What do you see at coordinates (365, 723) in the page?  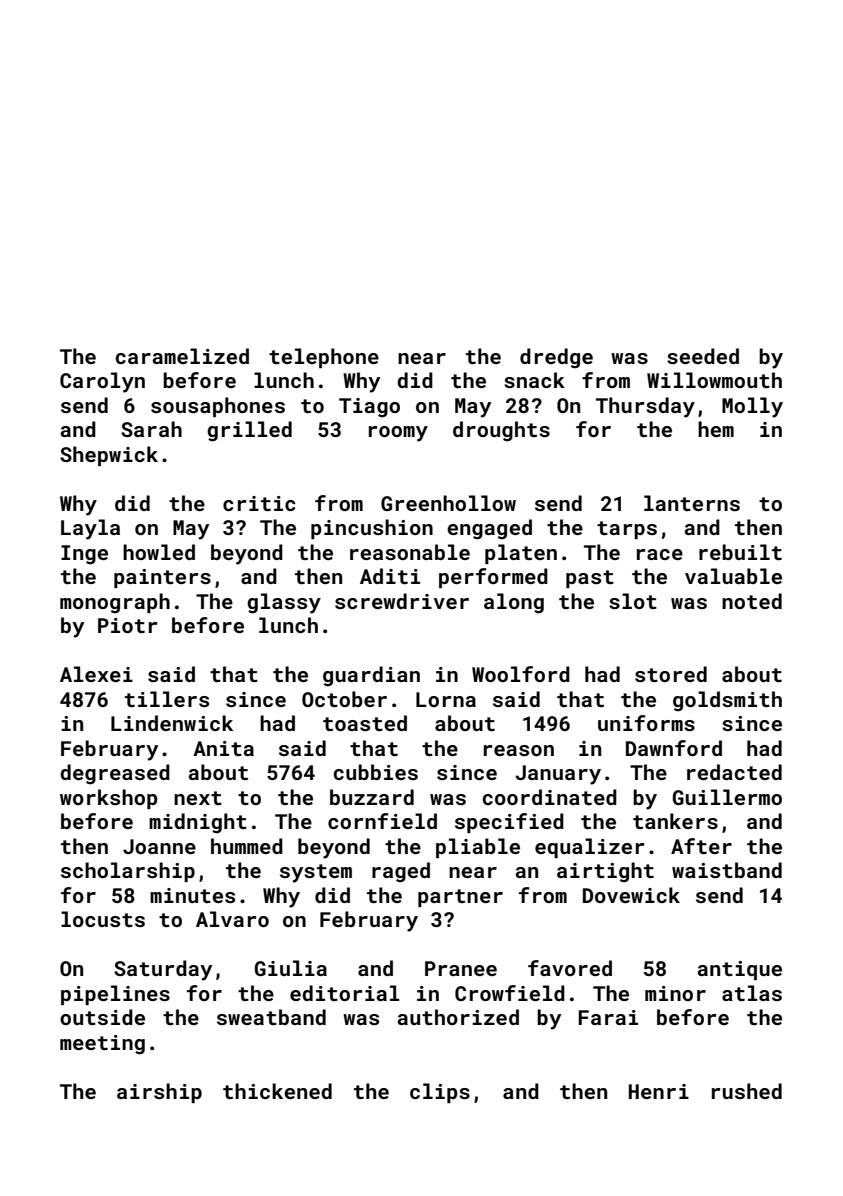 I see `toasted` at bounding box center [365, 723].
